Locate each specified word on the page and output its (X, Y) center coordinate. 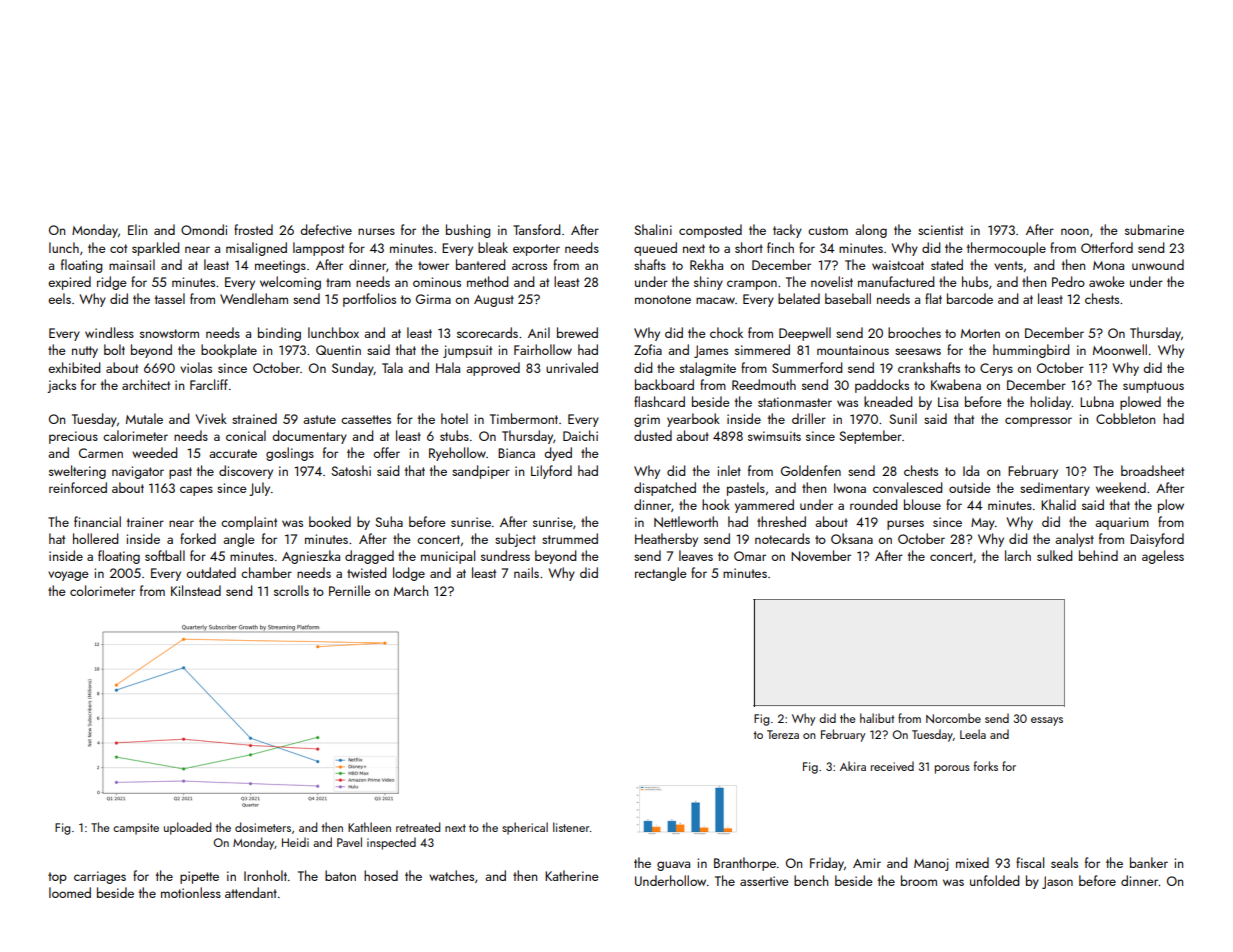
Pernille (350, 590)
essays (1047, 721)
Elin (137, 229)
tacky (787, 231)
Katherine (572, 875)
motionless (191, 892)
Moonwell (1120, 349)
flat (933, 298)
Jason (1057, 882)
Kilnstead (196, 590)
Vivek (211, 418)
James (711, 351)
